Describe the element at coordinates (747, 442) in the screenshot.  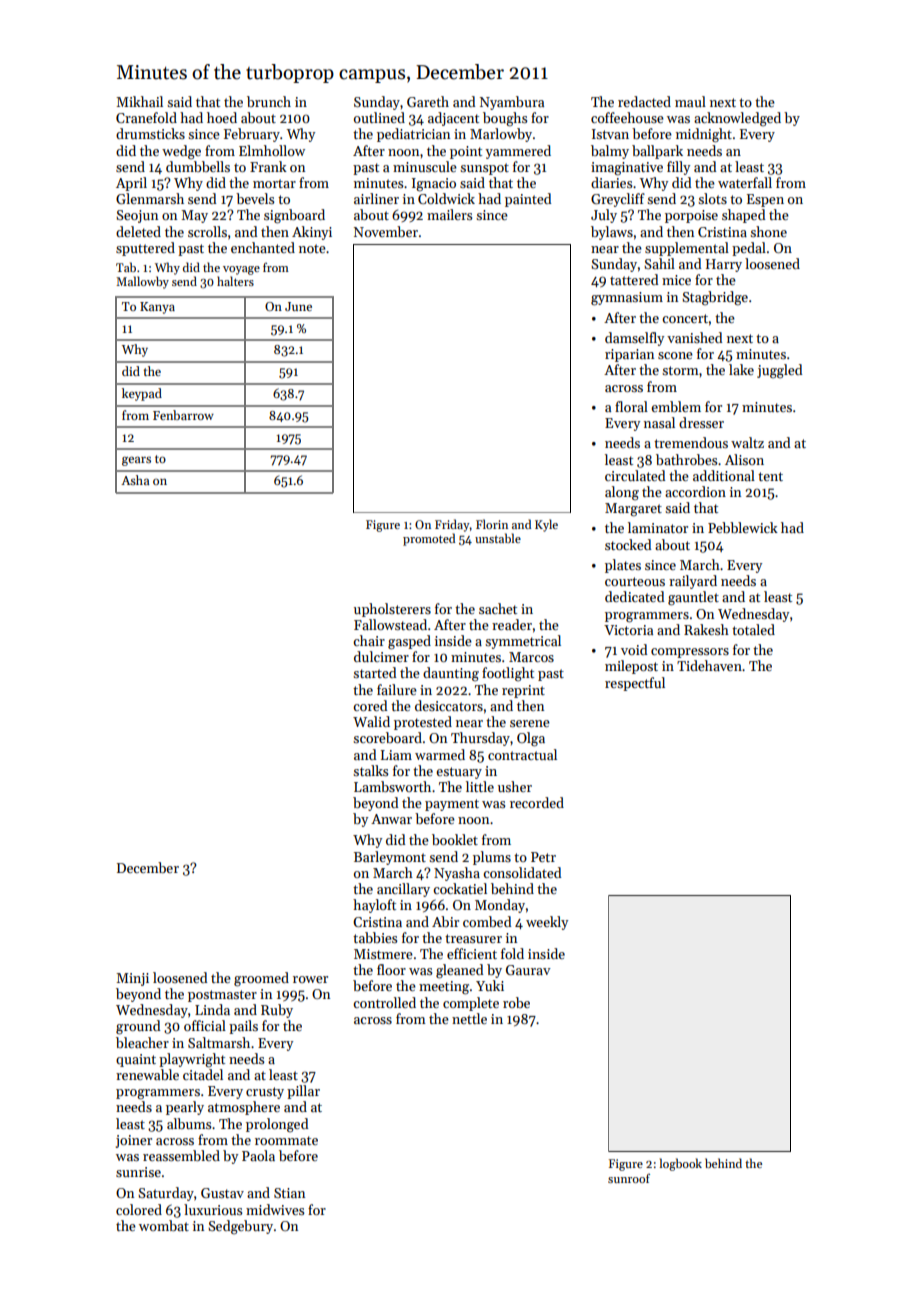
I see `waltz` at that location.
